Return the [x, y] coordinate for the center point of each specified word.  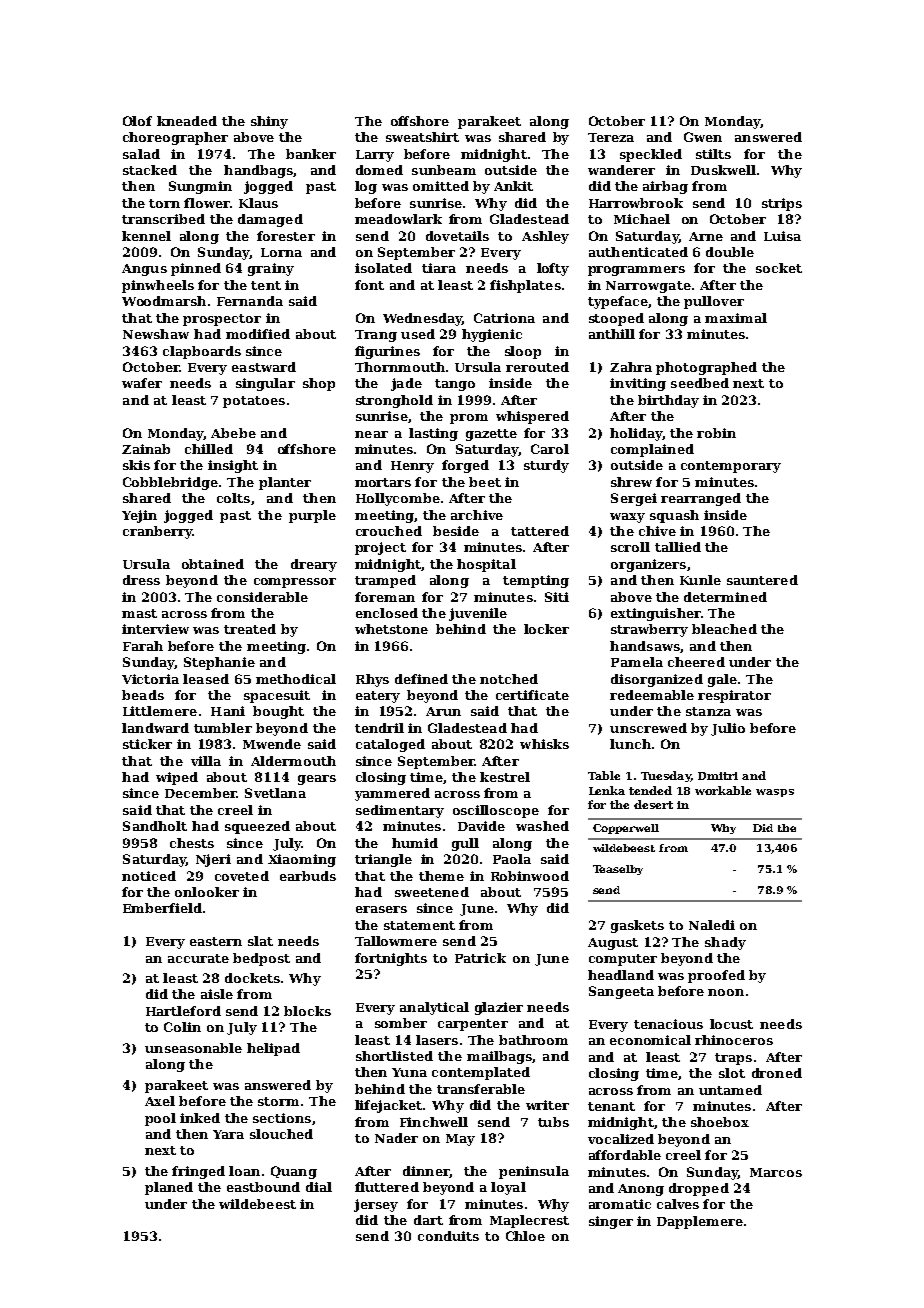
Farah [143, 646]
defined [421, 679]
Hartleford [183, 1011]
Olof [137, 121]
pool [160, 1119]
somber [401, 1023]
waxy [627, 518]
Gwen [703, 137]
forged [465, 466]
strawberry [649, 630]
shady [725, 943]
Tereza [611, 137]
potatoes [254, 402]
